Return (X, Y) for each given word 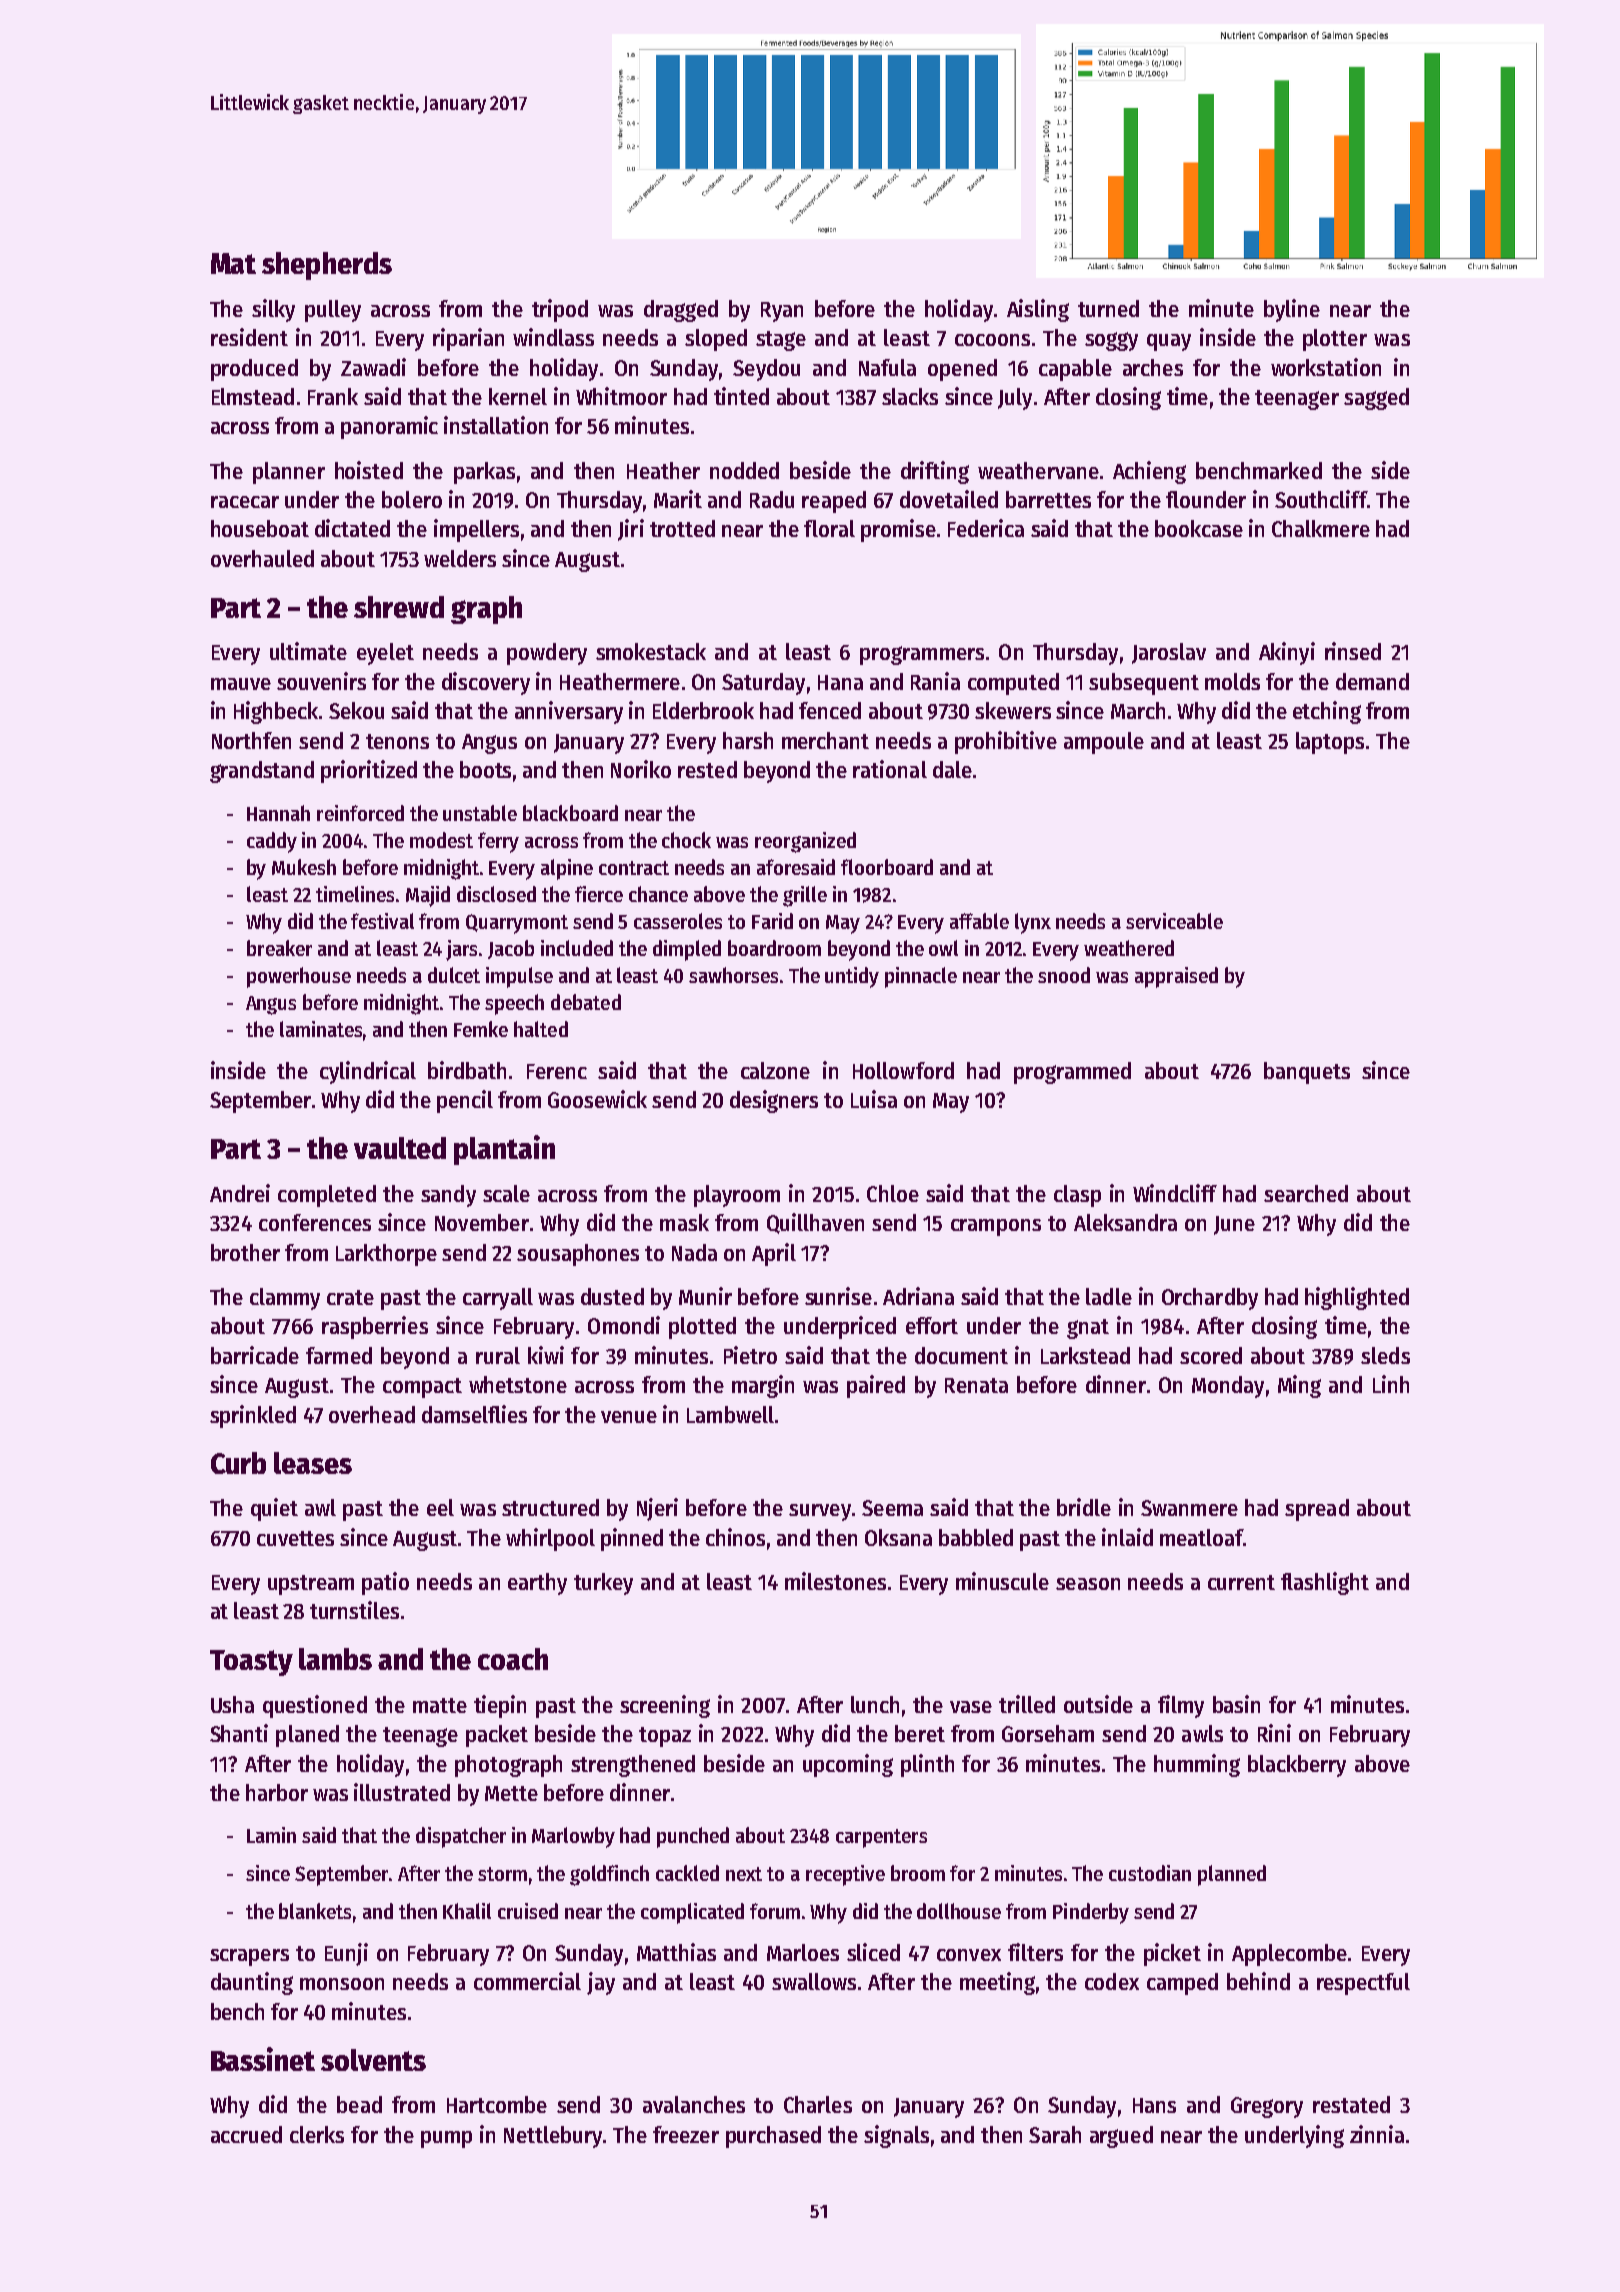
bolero (412, 499)
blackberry (1297, 1766)
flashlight (1325, 1583)
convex (969, 1955)
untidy (852, 977)
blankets (315, 1911)
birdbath (467, 1070)
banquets (1307, 1073)
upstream (311, 1585)
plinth (927, 1765)
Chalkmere (1321, 528)
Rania (935, 681)
